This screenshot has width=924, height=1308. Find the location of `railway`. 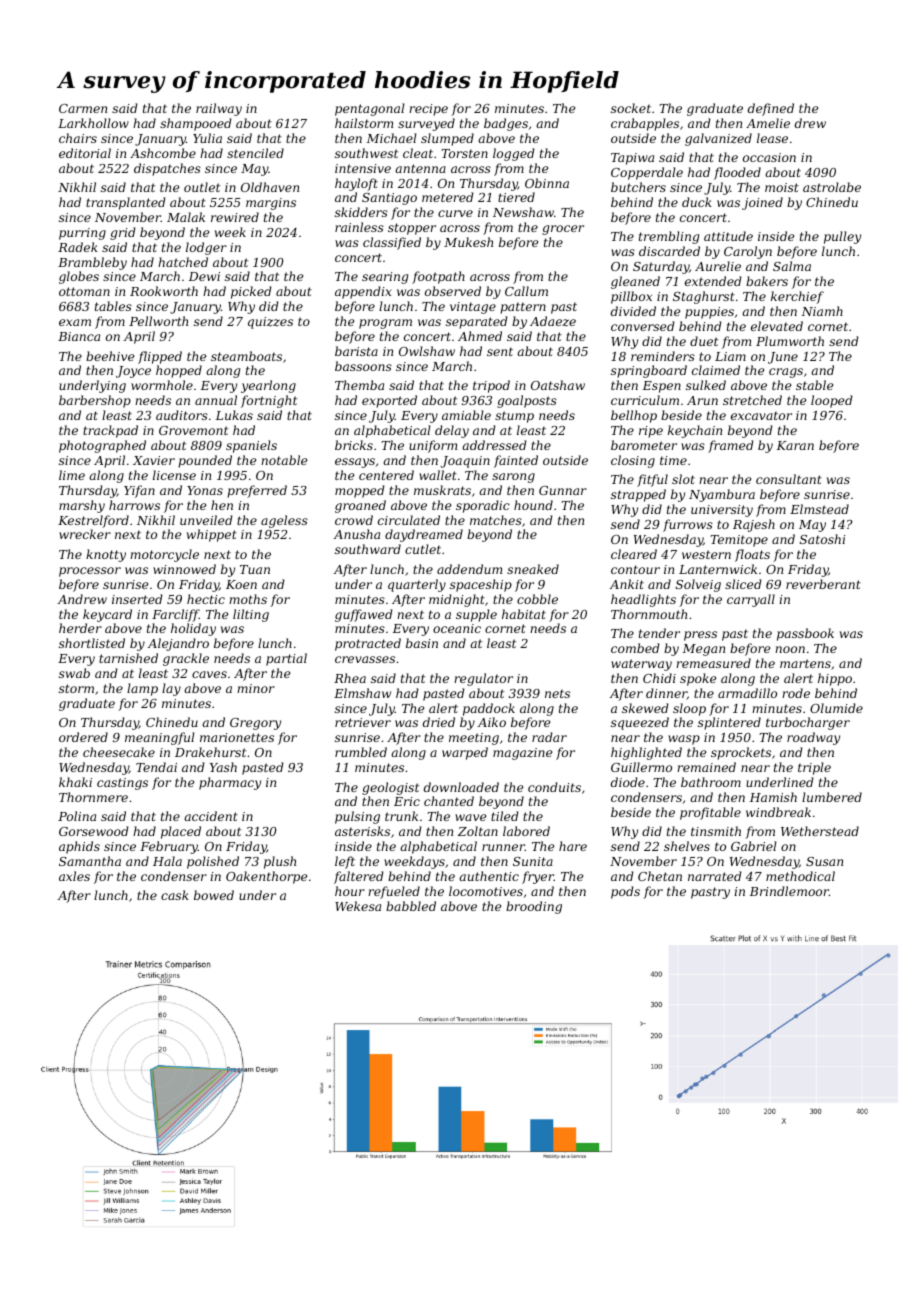

railway is located at coordinates (219, 109).
